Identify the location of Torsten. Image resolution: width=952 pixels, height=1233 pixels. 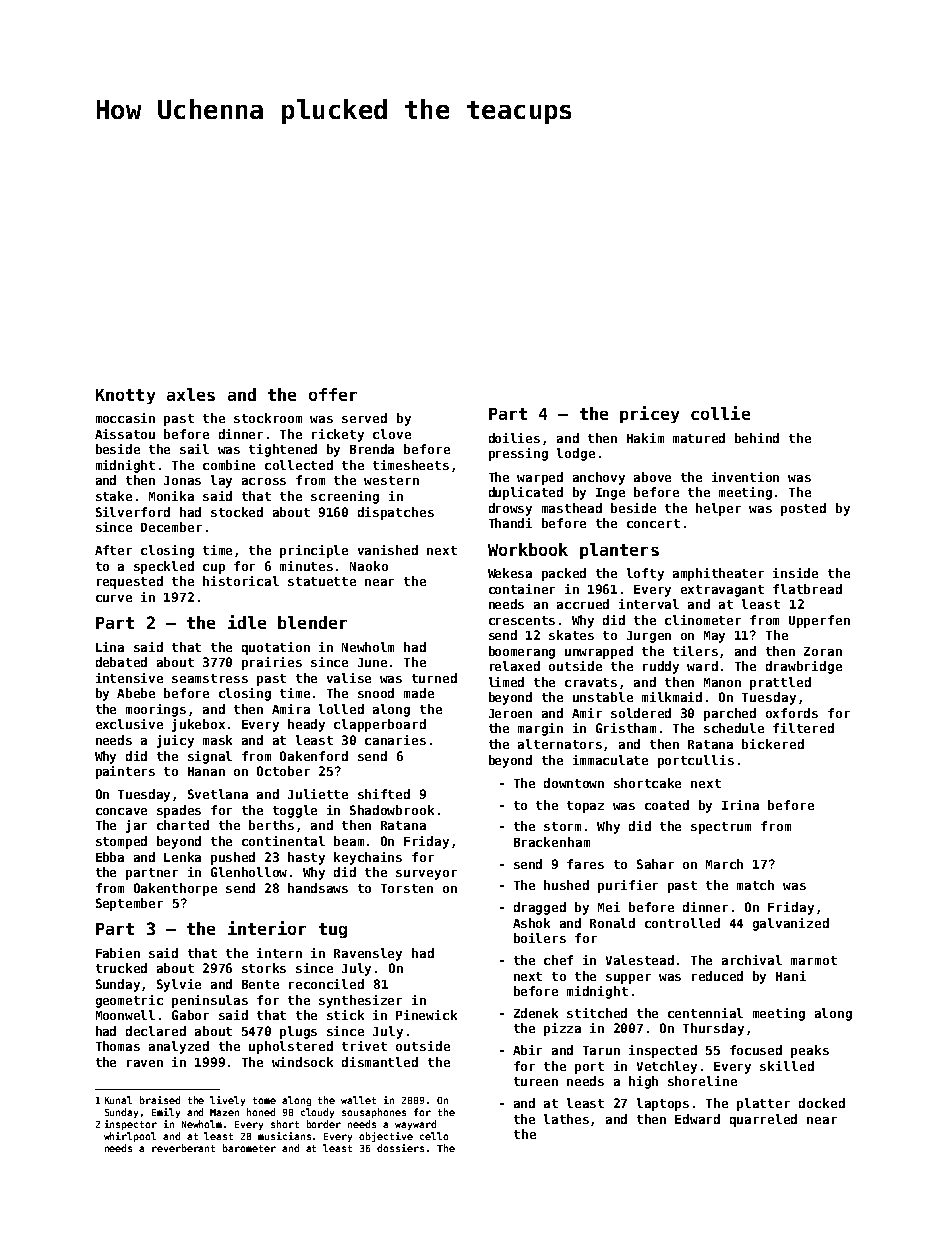
(407, 888).
